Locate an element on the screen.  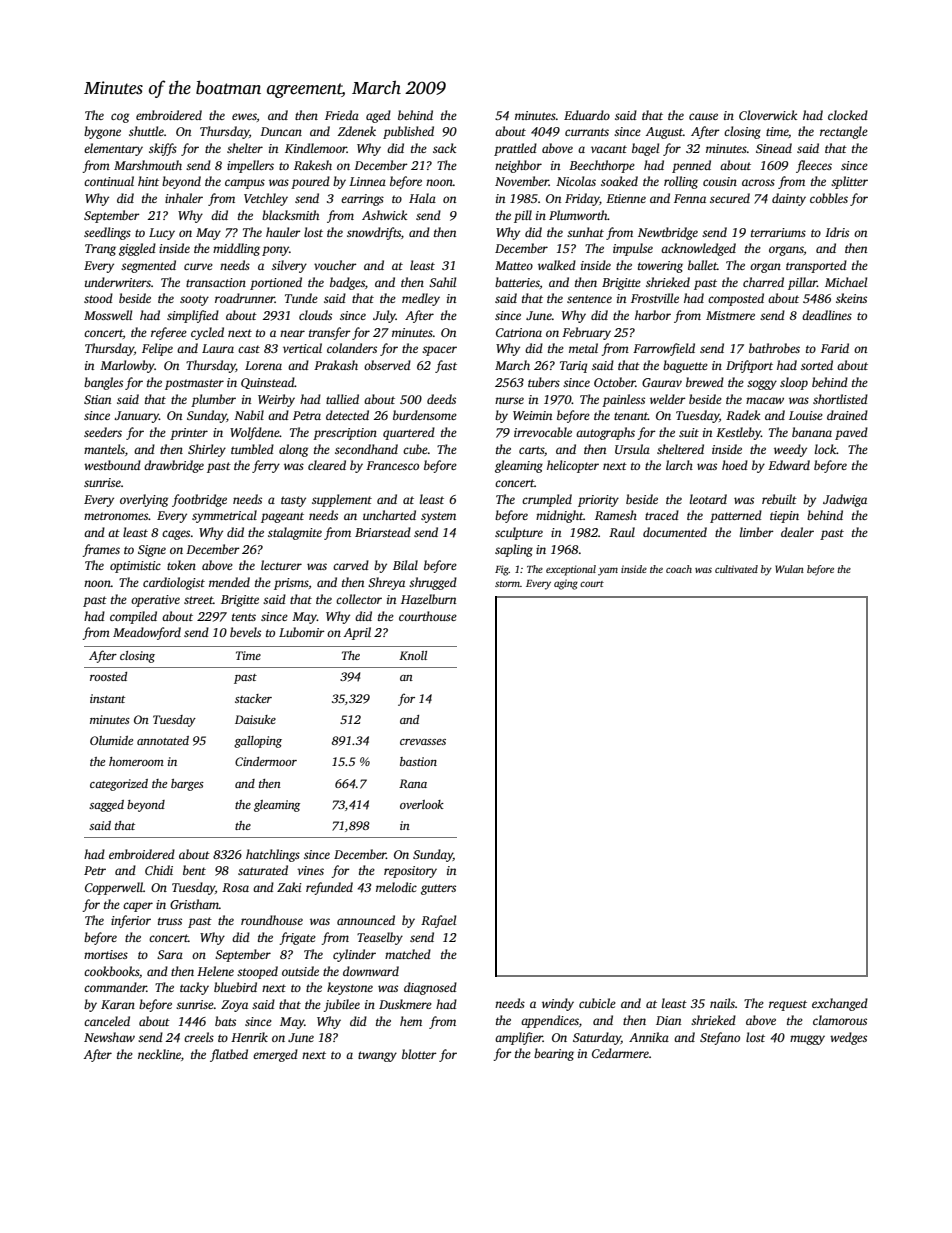
carts is located at coordinates (531, 450).
